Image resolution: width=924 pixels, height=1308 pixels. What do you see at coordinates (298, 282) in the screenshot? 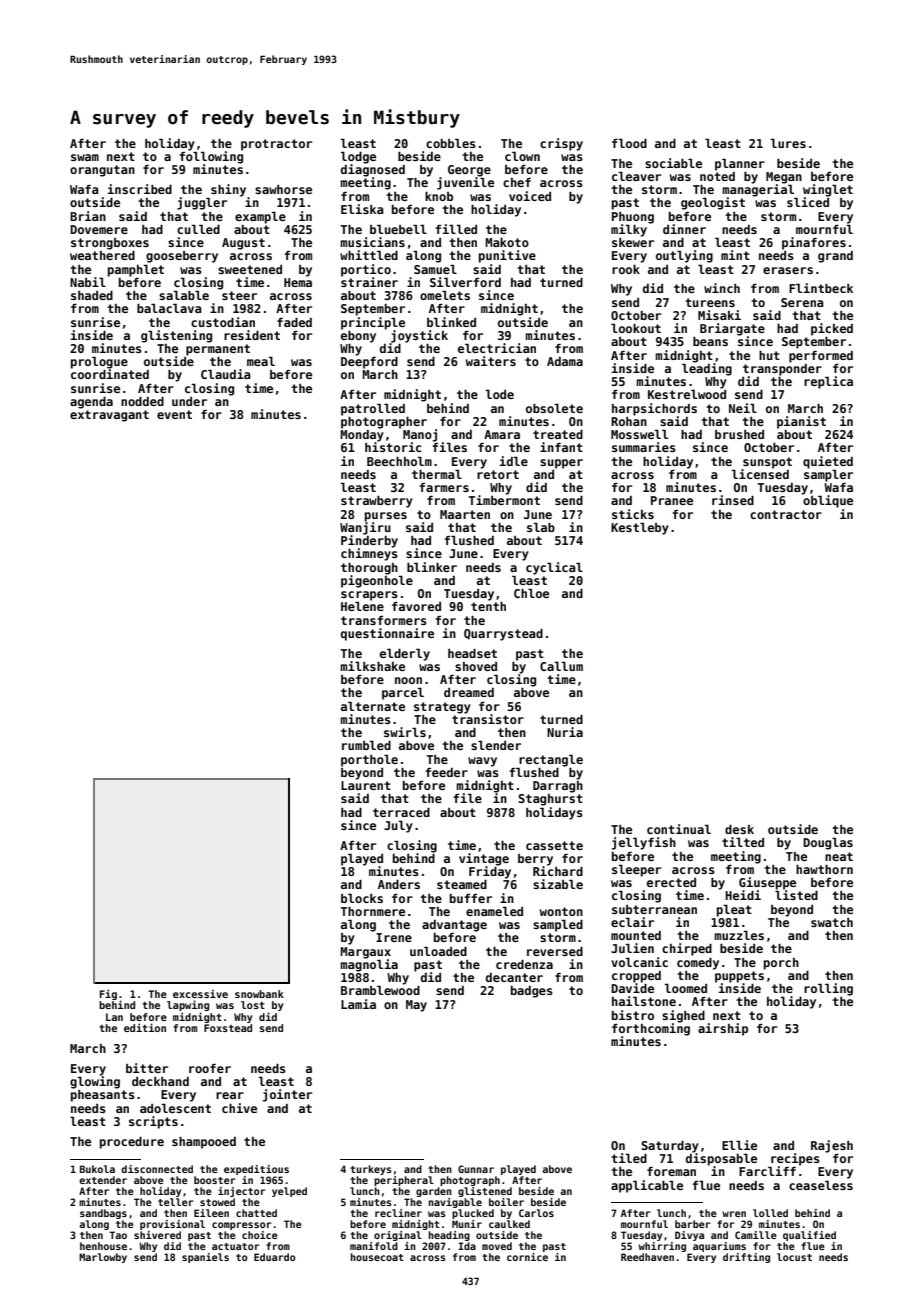
I see `Hema` at bounding box center [298, 282].
